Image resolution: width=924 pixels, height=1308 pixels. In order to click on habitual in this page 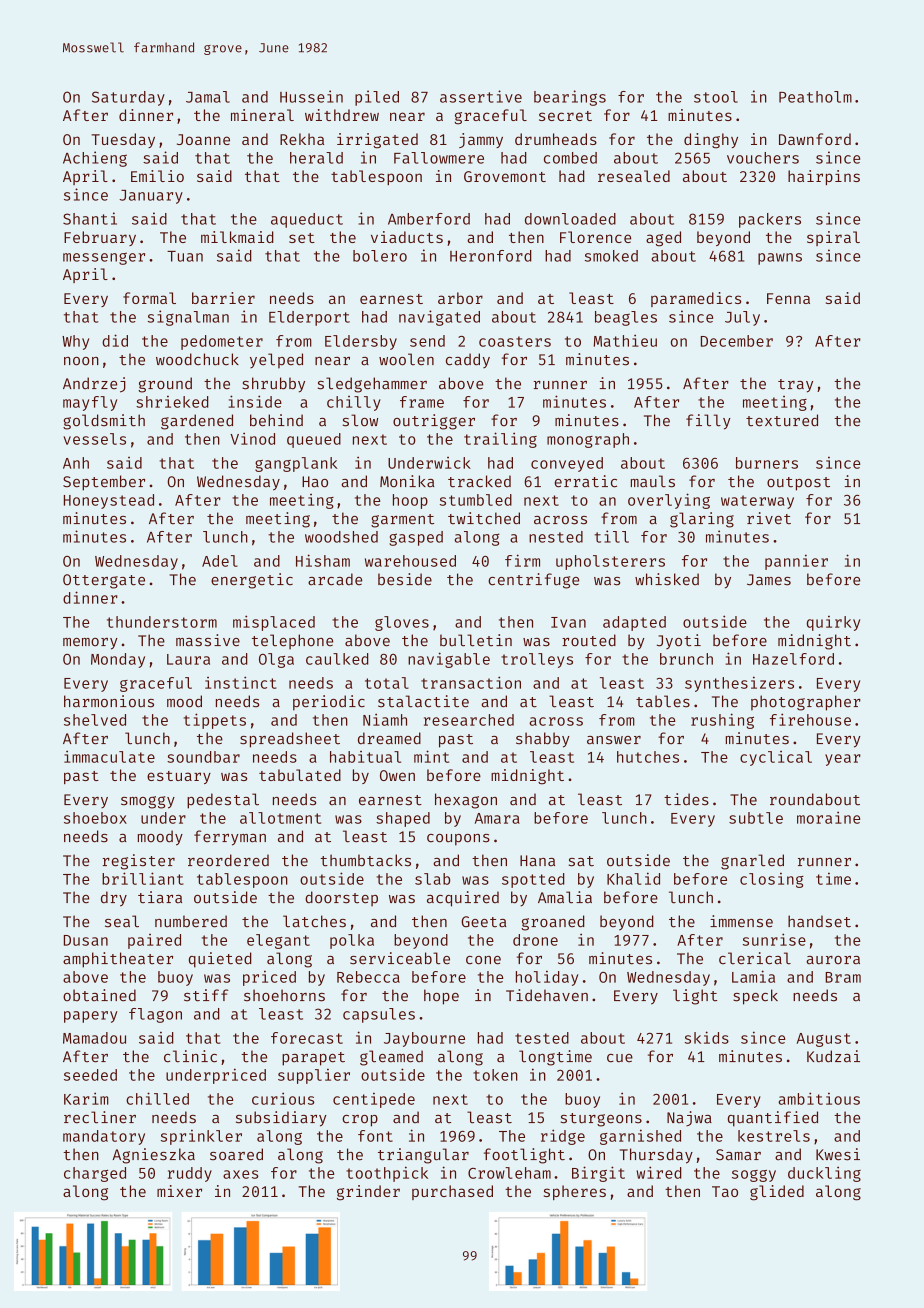, I will do `click(365, 757)`.
